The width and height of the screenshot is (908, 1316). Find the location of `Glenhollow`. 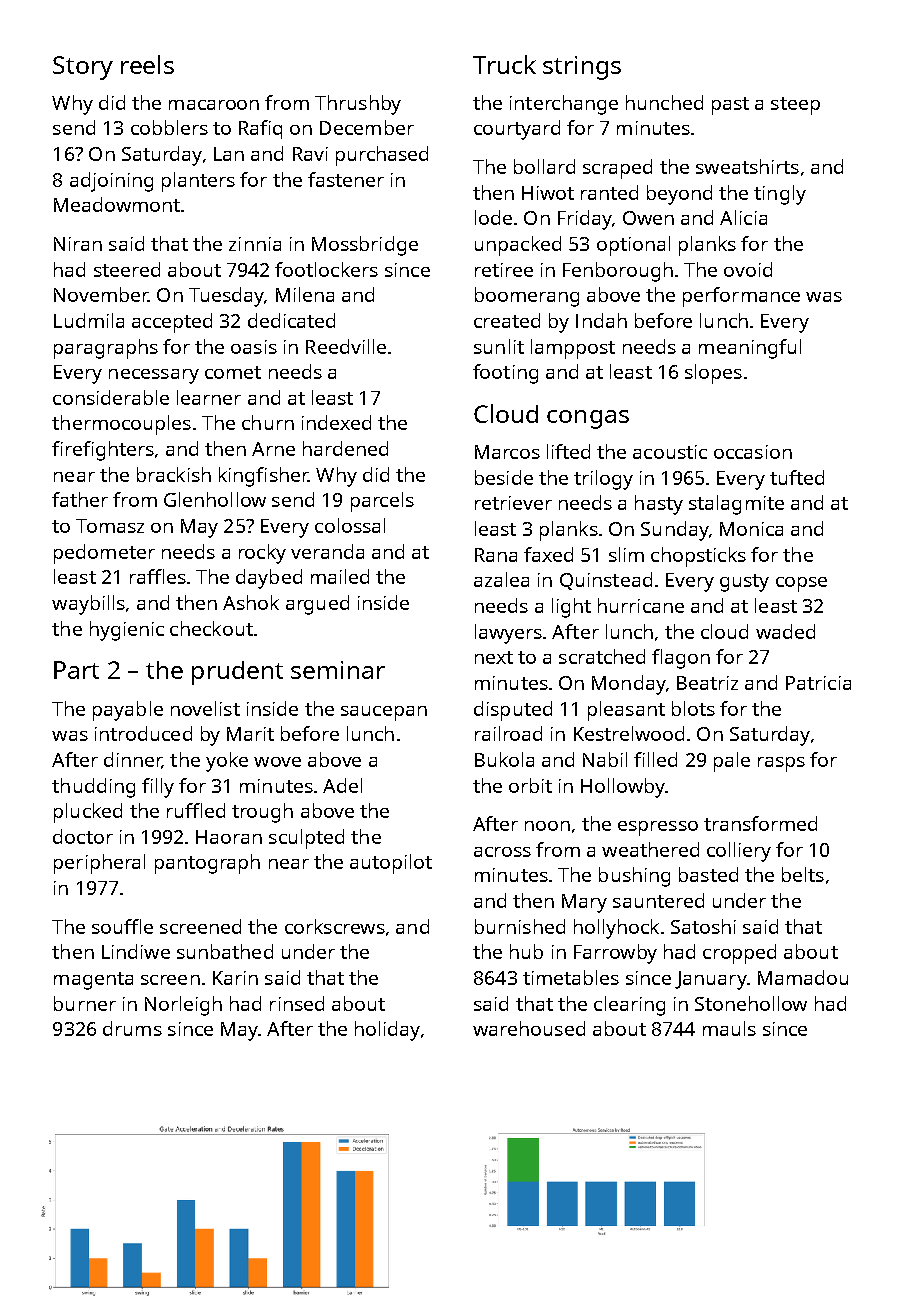

Glenhollow is located at coordinates (215, 499).
